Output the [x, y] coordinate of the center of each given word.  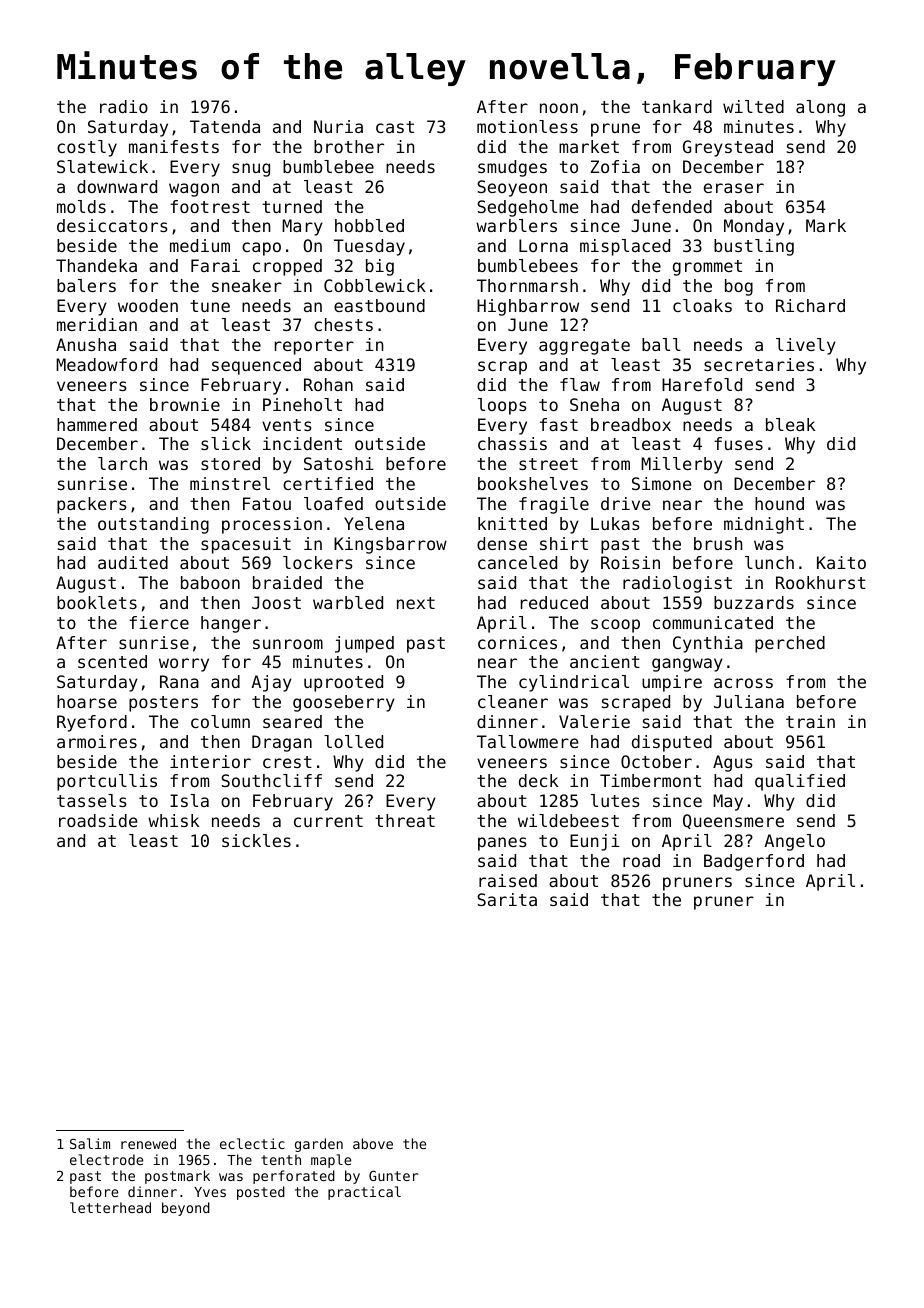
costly [87, 148]
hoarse [87, 701]
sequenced [256, 366]
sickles [256, 840]
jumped [364, 644]
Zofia [615, 166]
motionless [527, 126]
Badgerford [754, 862]
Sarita [507, 899]
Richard [810, 305]
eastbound [379, 305]
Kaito [841, 562]
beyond [186, 1209]
